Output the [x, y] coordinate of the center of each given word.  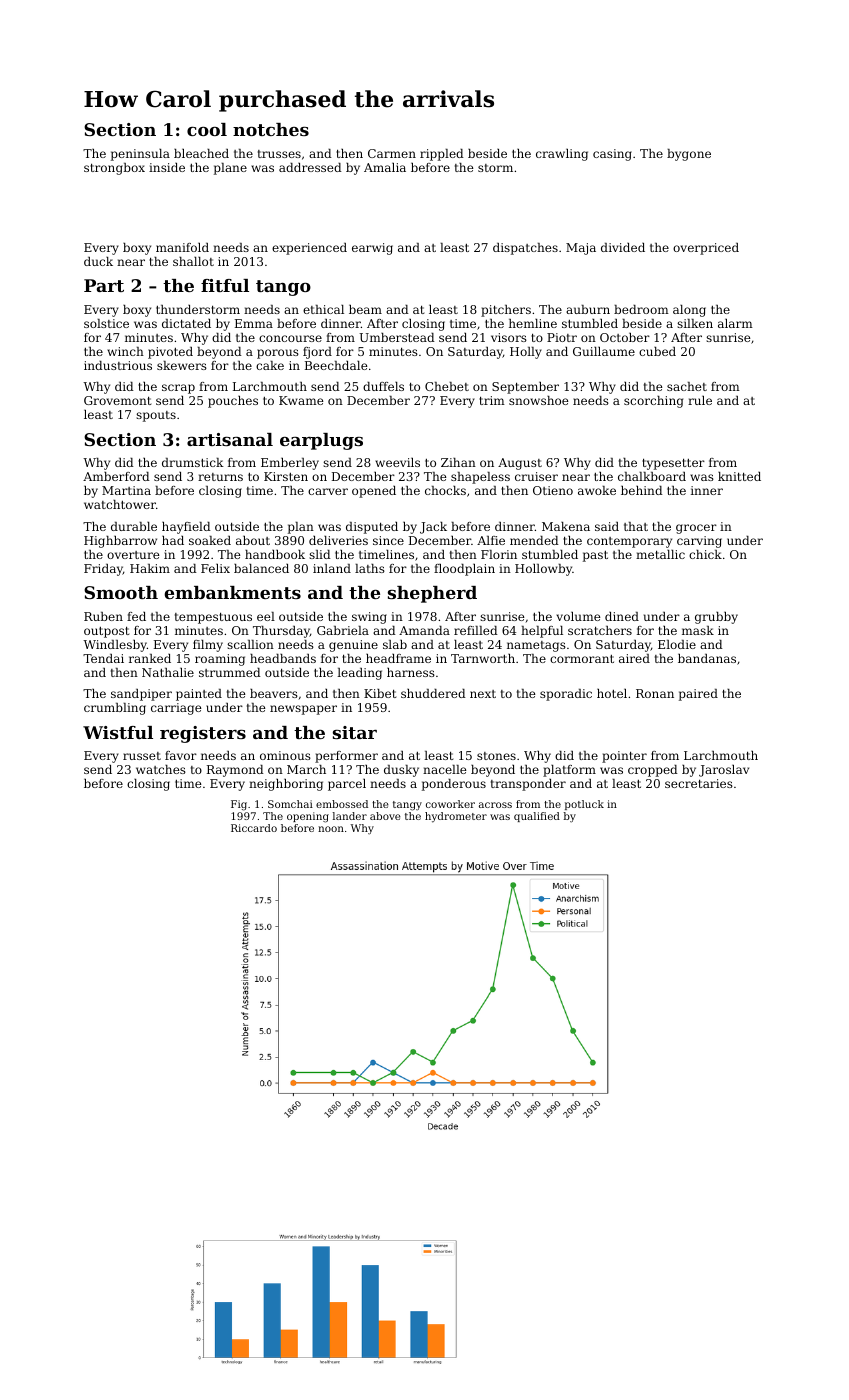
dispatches [525, 249]
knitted [739, 476]
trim [492, 400]
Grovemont [117, 400]
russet [142, 756]
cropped [653, 771]
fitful [225, 285]
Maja [581, 249]
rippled [442, 155]
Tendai [103, 658]
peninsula [140, 155]
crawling [562, 155]
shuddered [433, 693]
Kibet [380, 693]
